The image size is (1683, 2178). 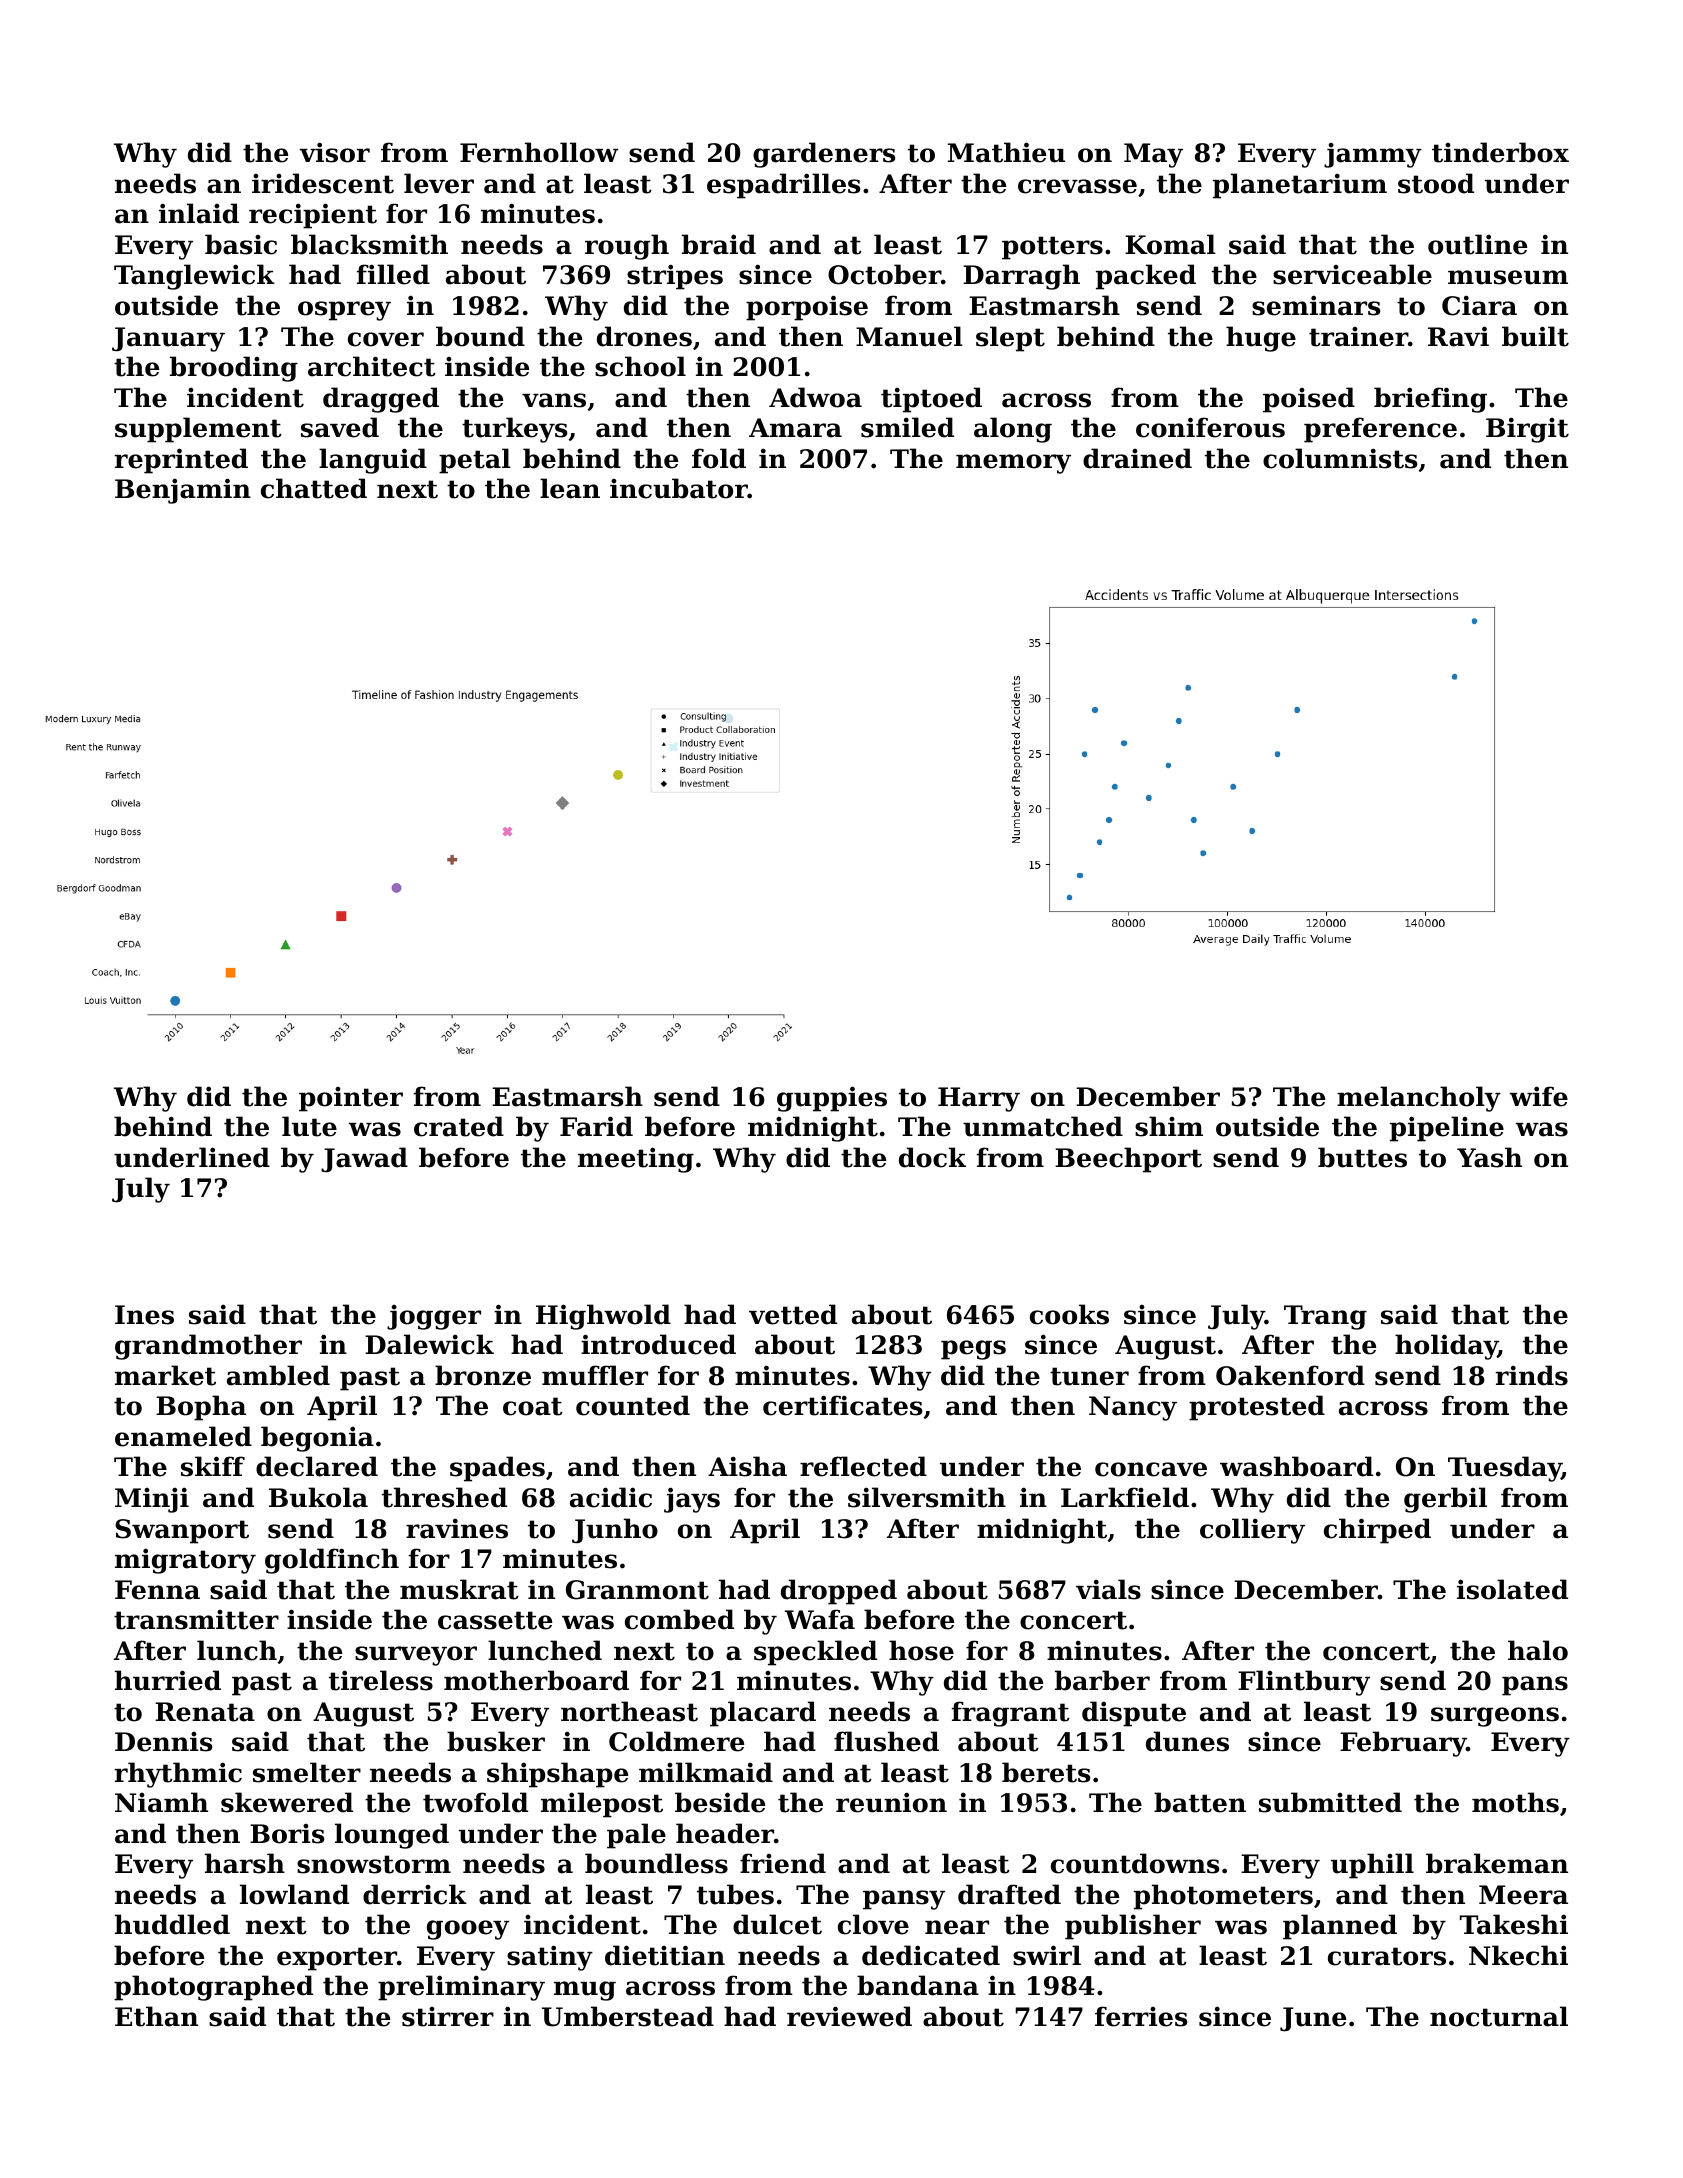 I want to click on tinderbox, so click(x=1500, y=152).
